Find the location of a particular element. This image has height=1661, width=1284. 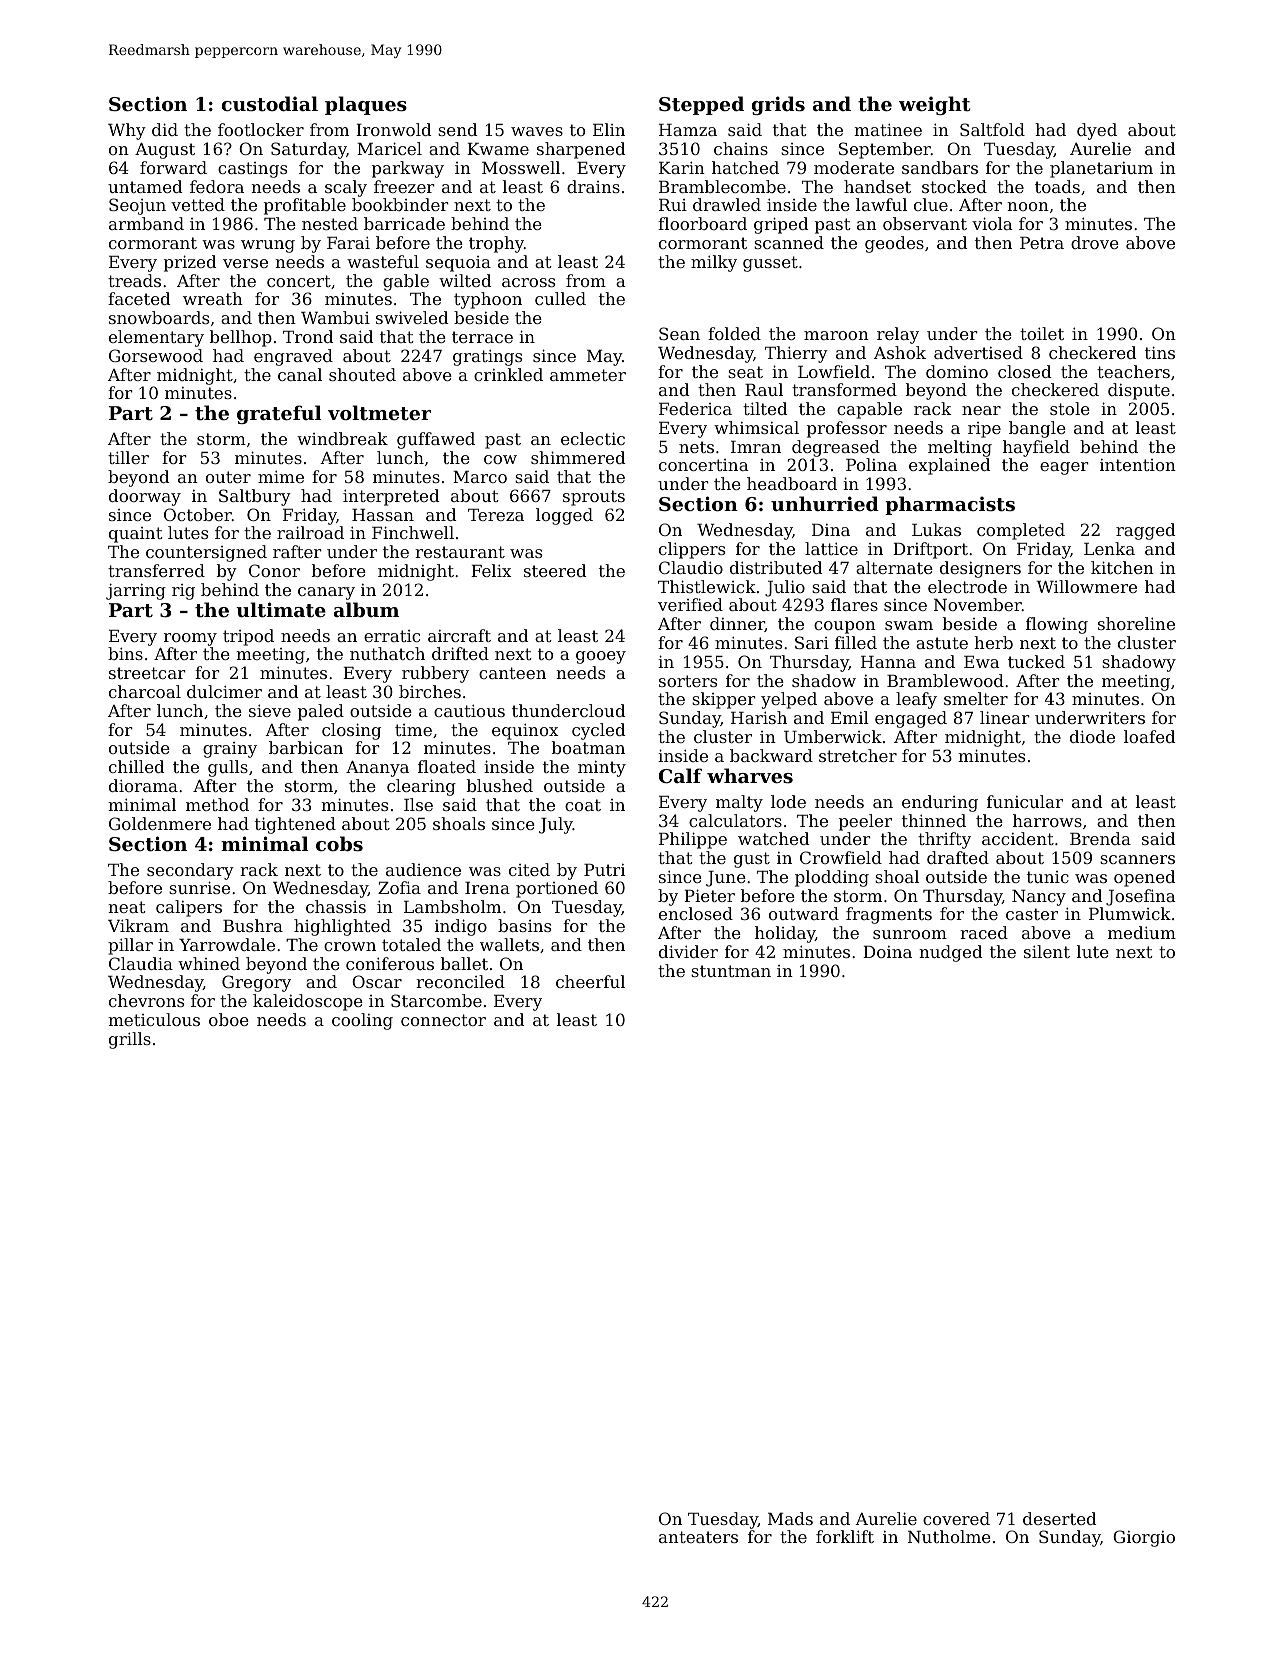

tripod is located at coordinates (248, 637).
